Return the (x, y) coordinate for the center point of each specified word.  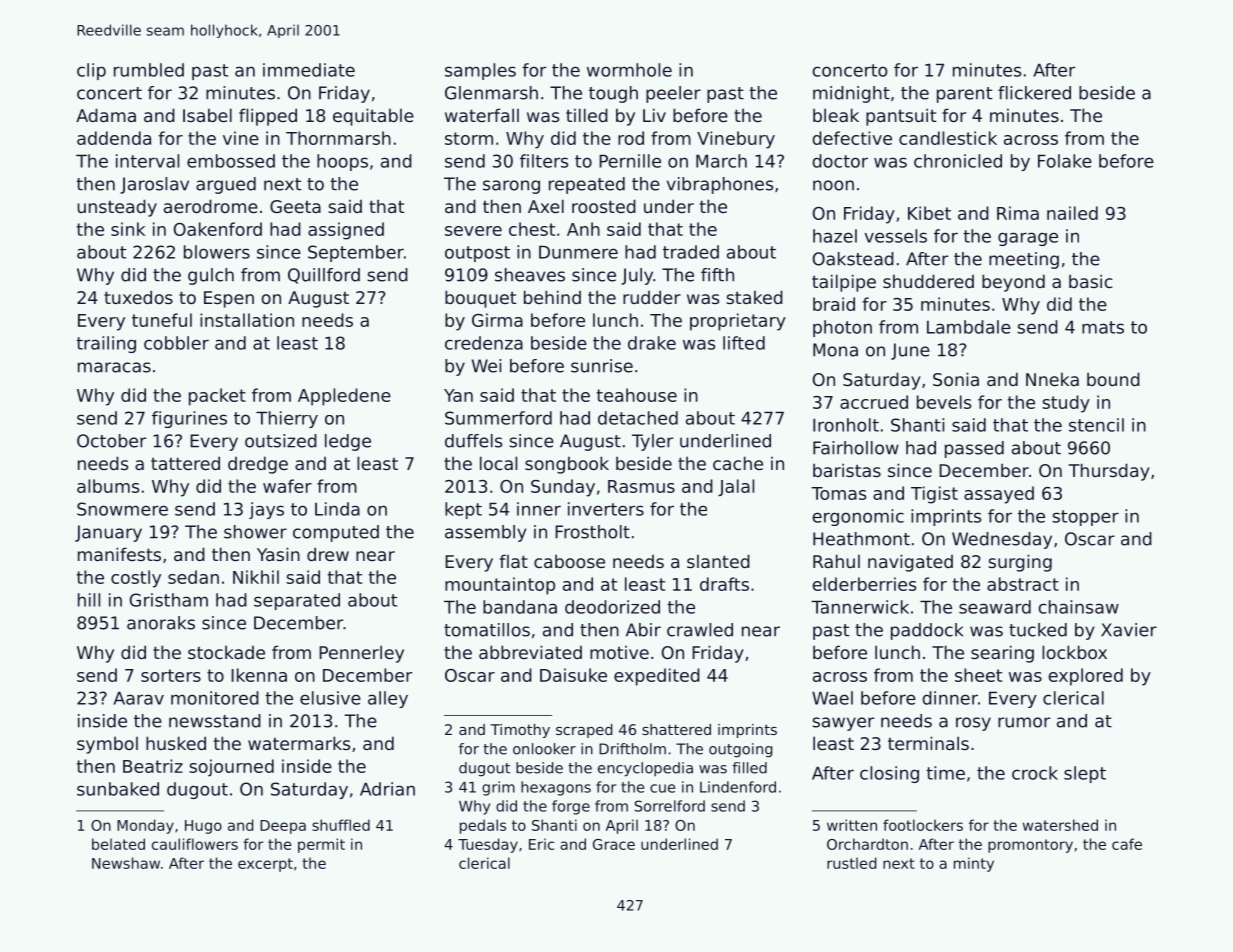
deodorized (612, 607)
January (108, 533)
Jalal (736, 487)
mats (1103, 327)
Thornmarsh (338, 138)
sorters (171, 675)
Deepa (283, 827)
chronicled (958, 161)
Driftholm (632, 749)
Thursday (1109, 472)
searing (1002, 654)
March (721, 161)
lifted (744, 343)
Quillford (324, 276)
